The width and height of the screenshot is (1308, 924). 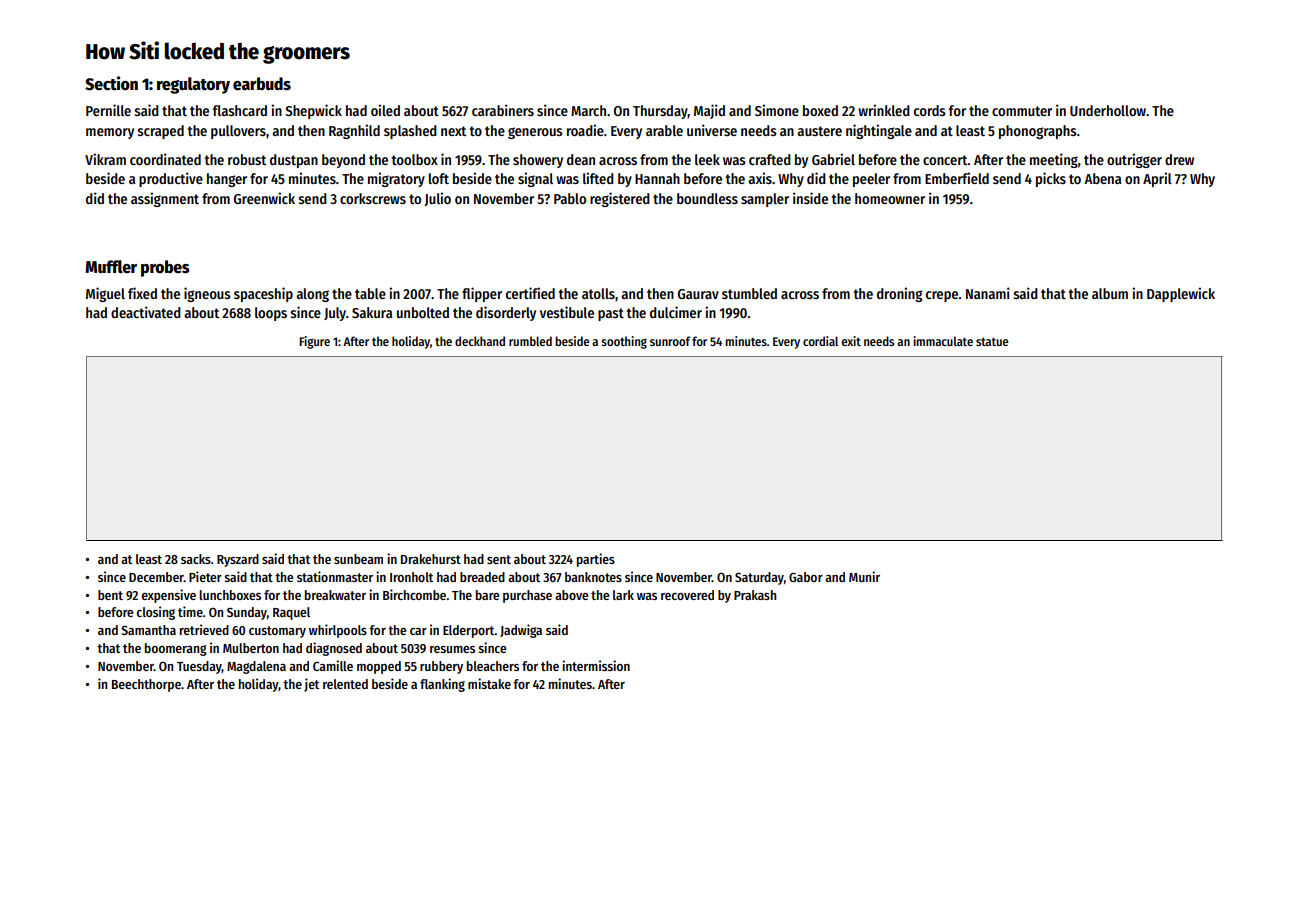 I want to click on boxed, so click(x=820, y=110).
